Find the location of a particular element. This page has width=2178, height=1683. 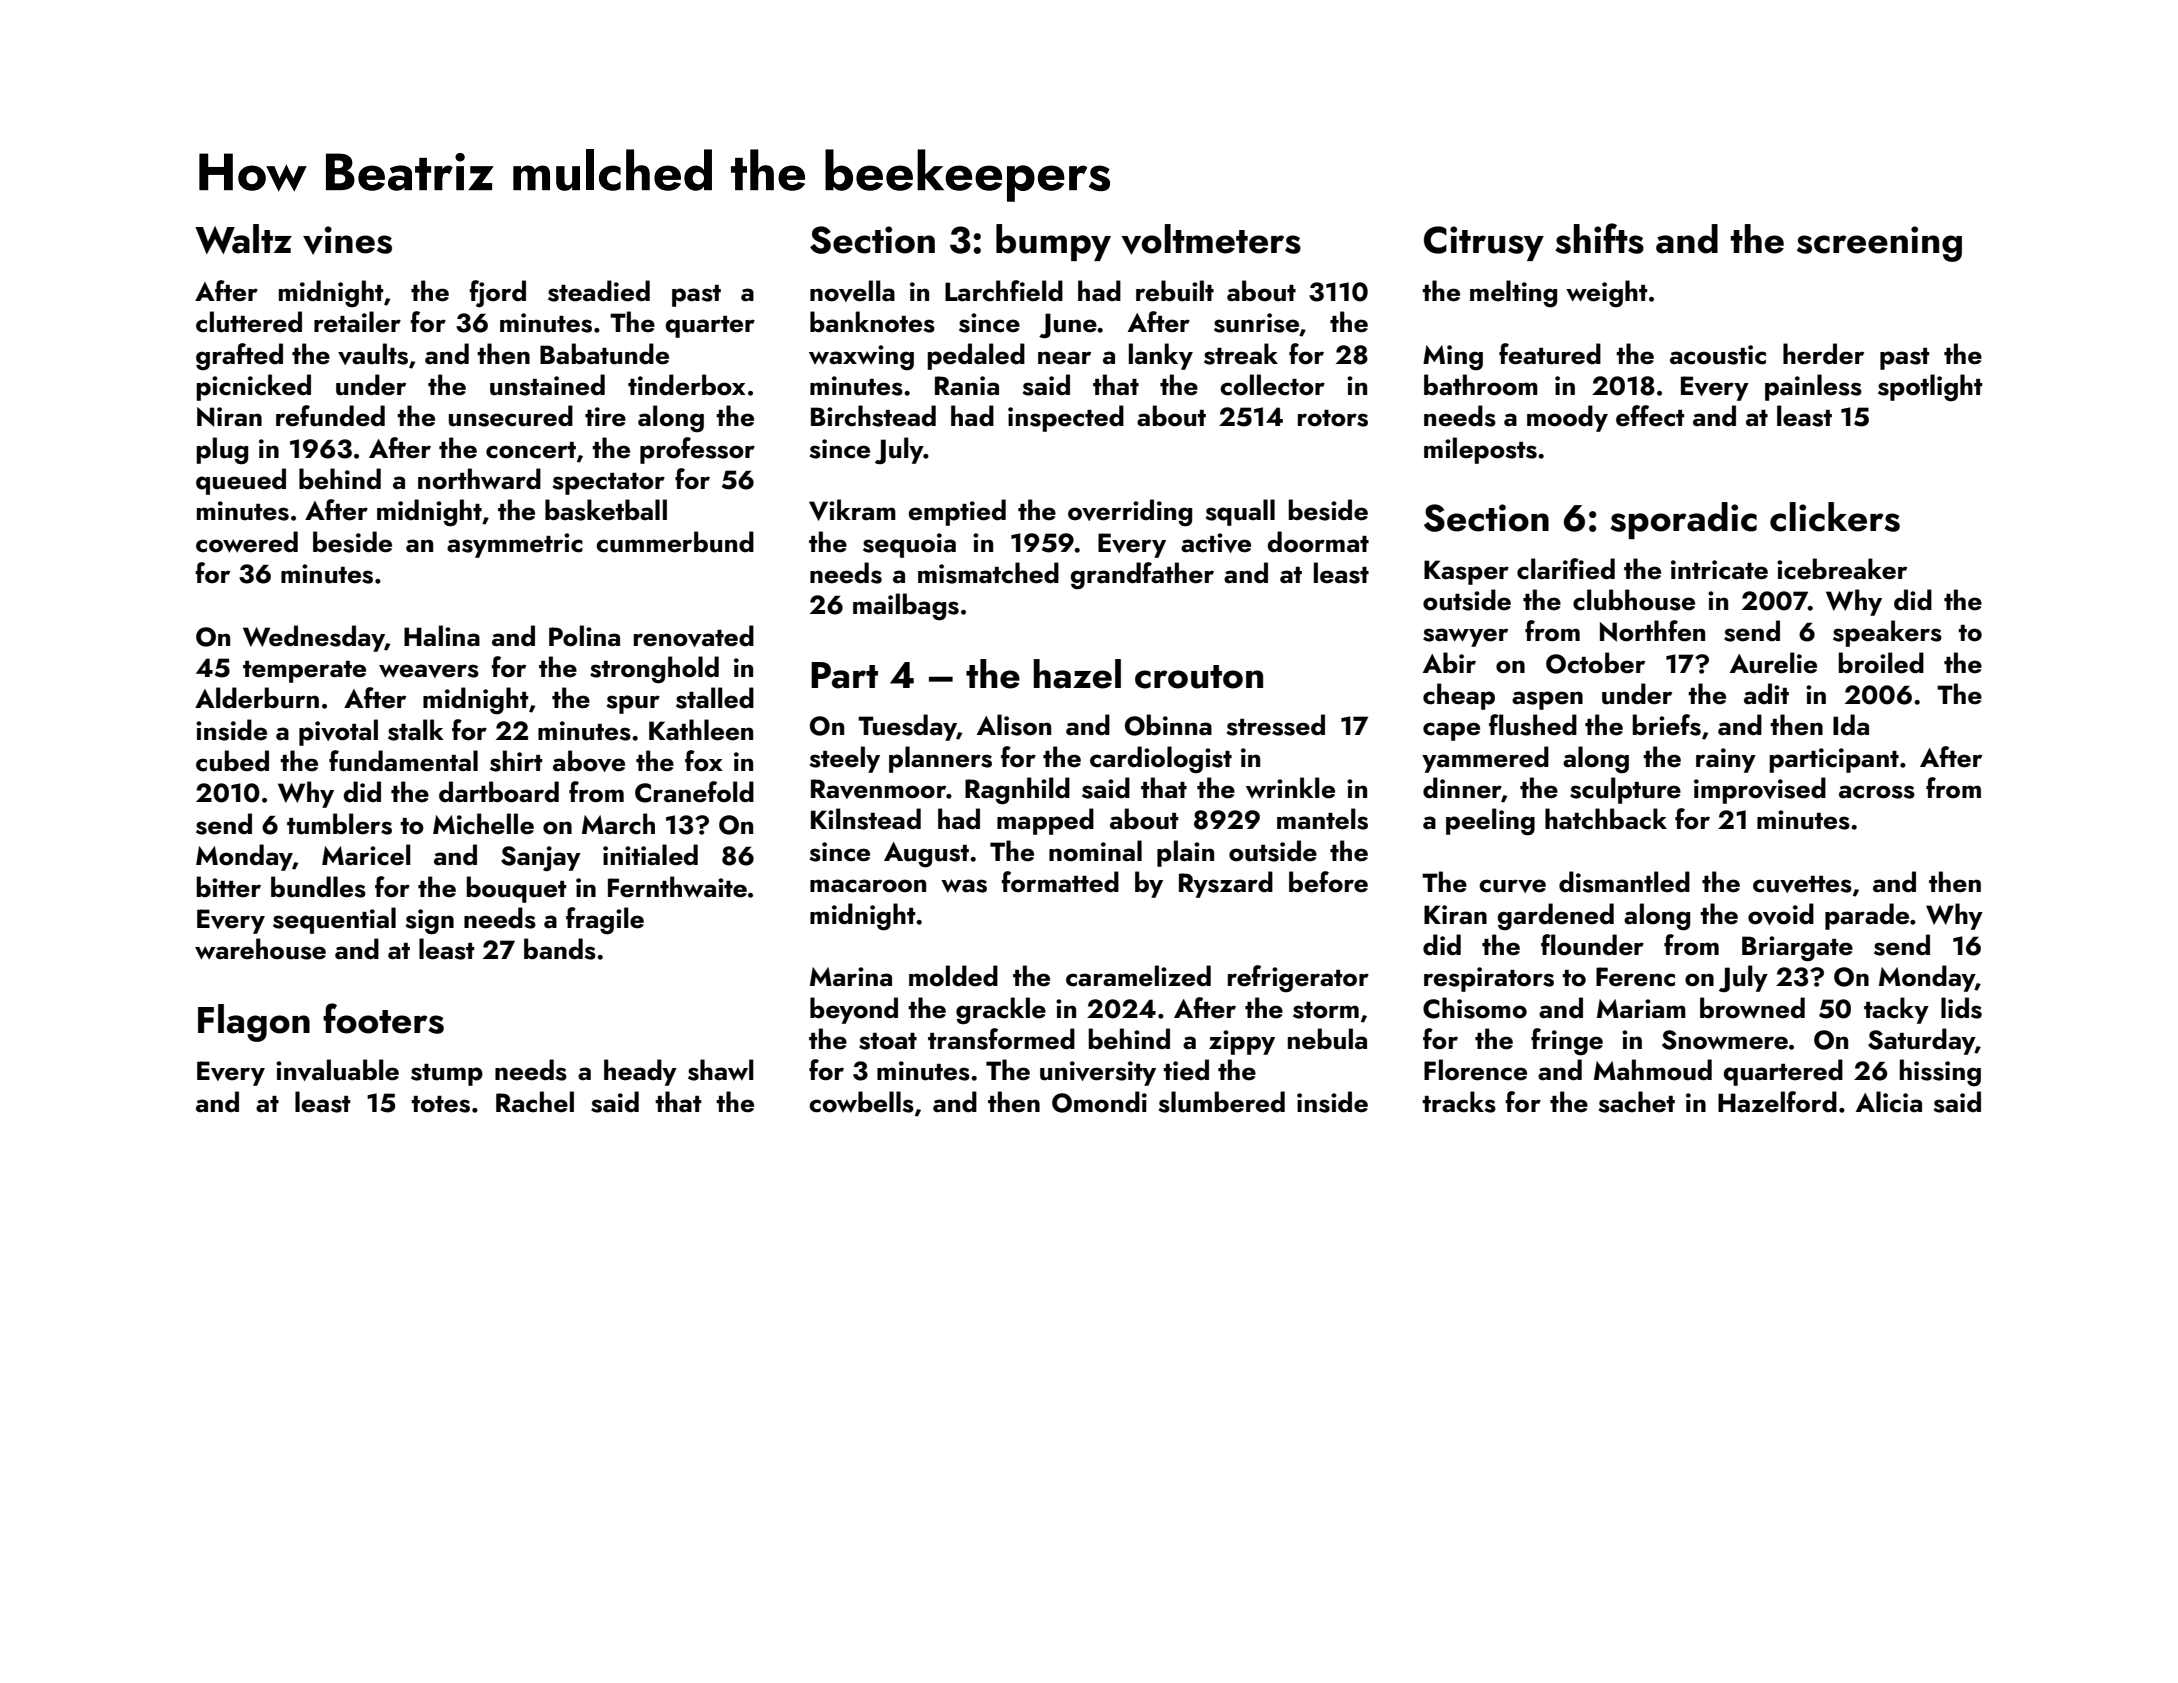

slumbered is located at coordinates (1222, 1102).
